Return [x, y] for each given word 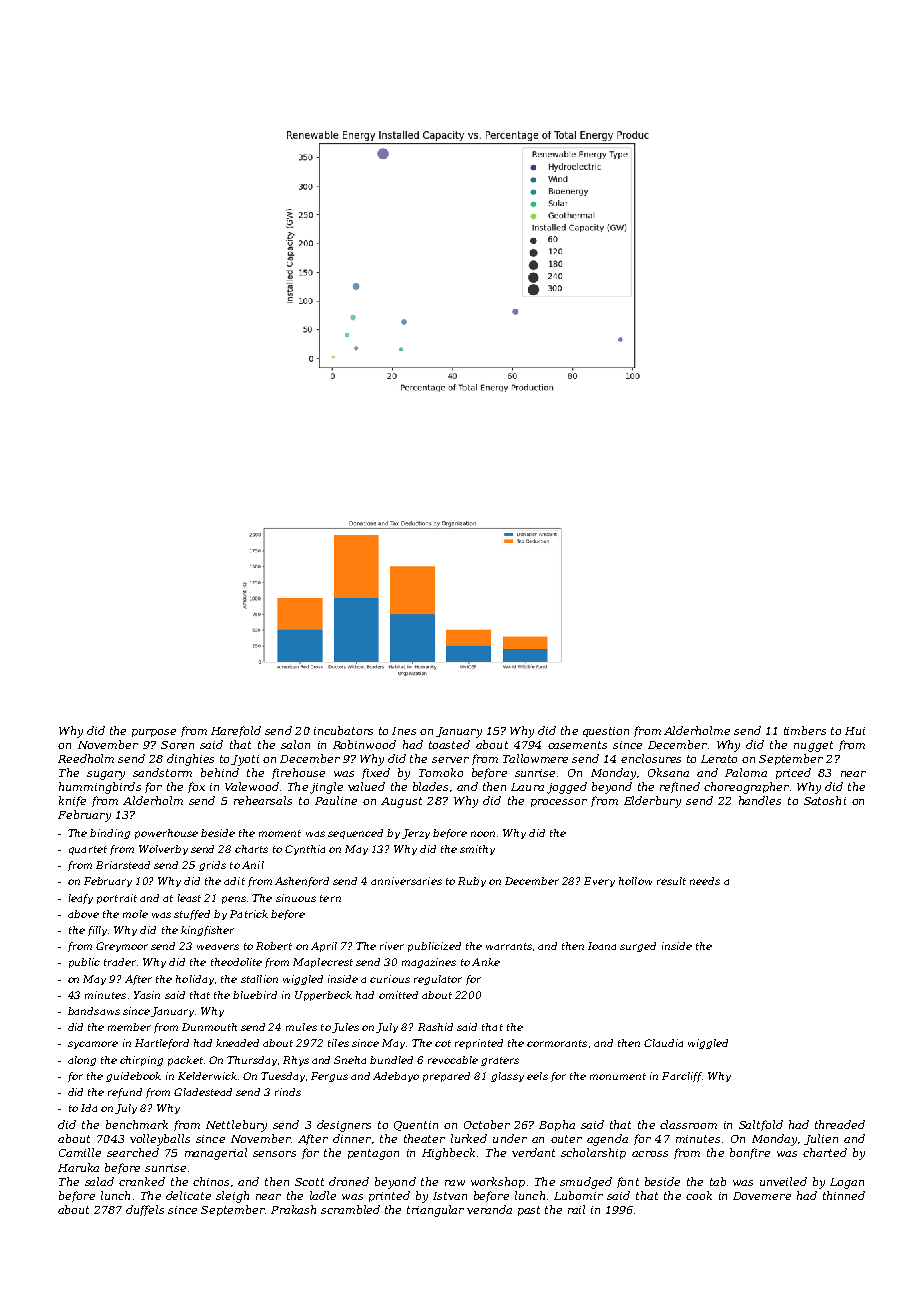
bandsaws [94, 1011]
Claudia [663, 1043]
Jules [345, 1028]
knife [72, 801]
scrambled [350, 1209]
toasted [449, 744]
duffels [145, 1210]
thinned [844, 1195]
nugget [813, 746]
